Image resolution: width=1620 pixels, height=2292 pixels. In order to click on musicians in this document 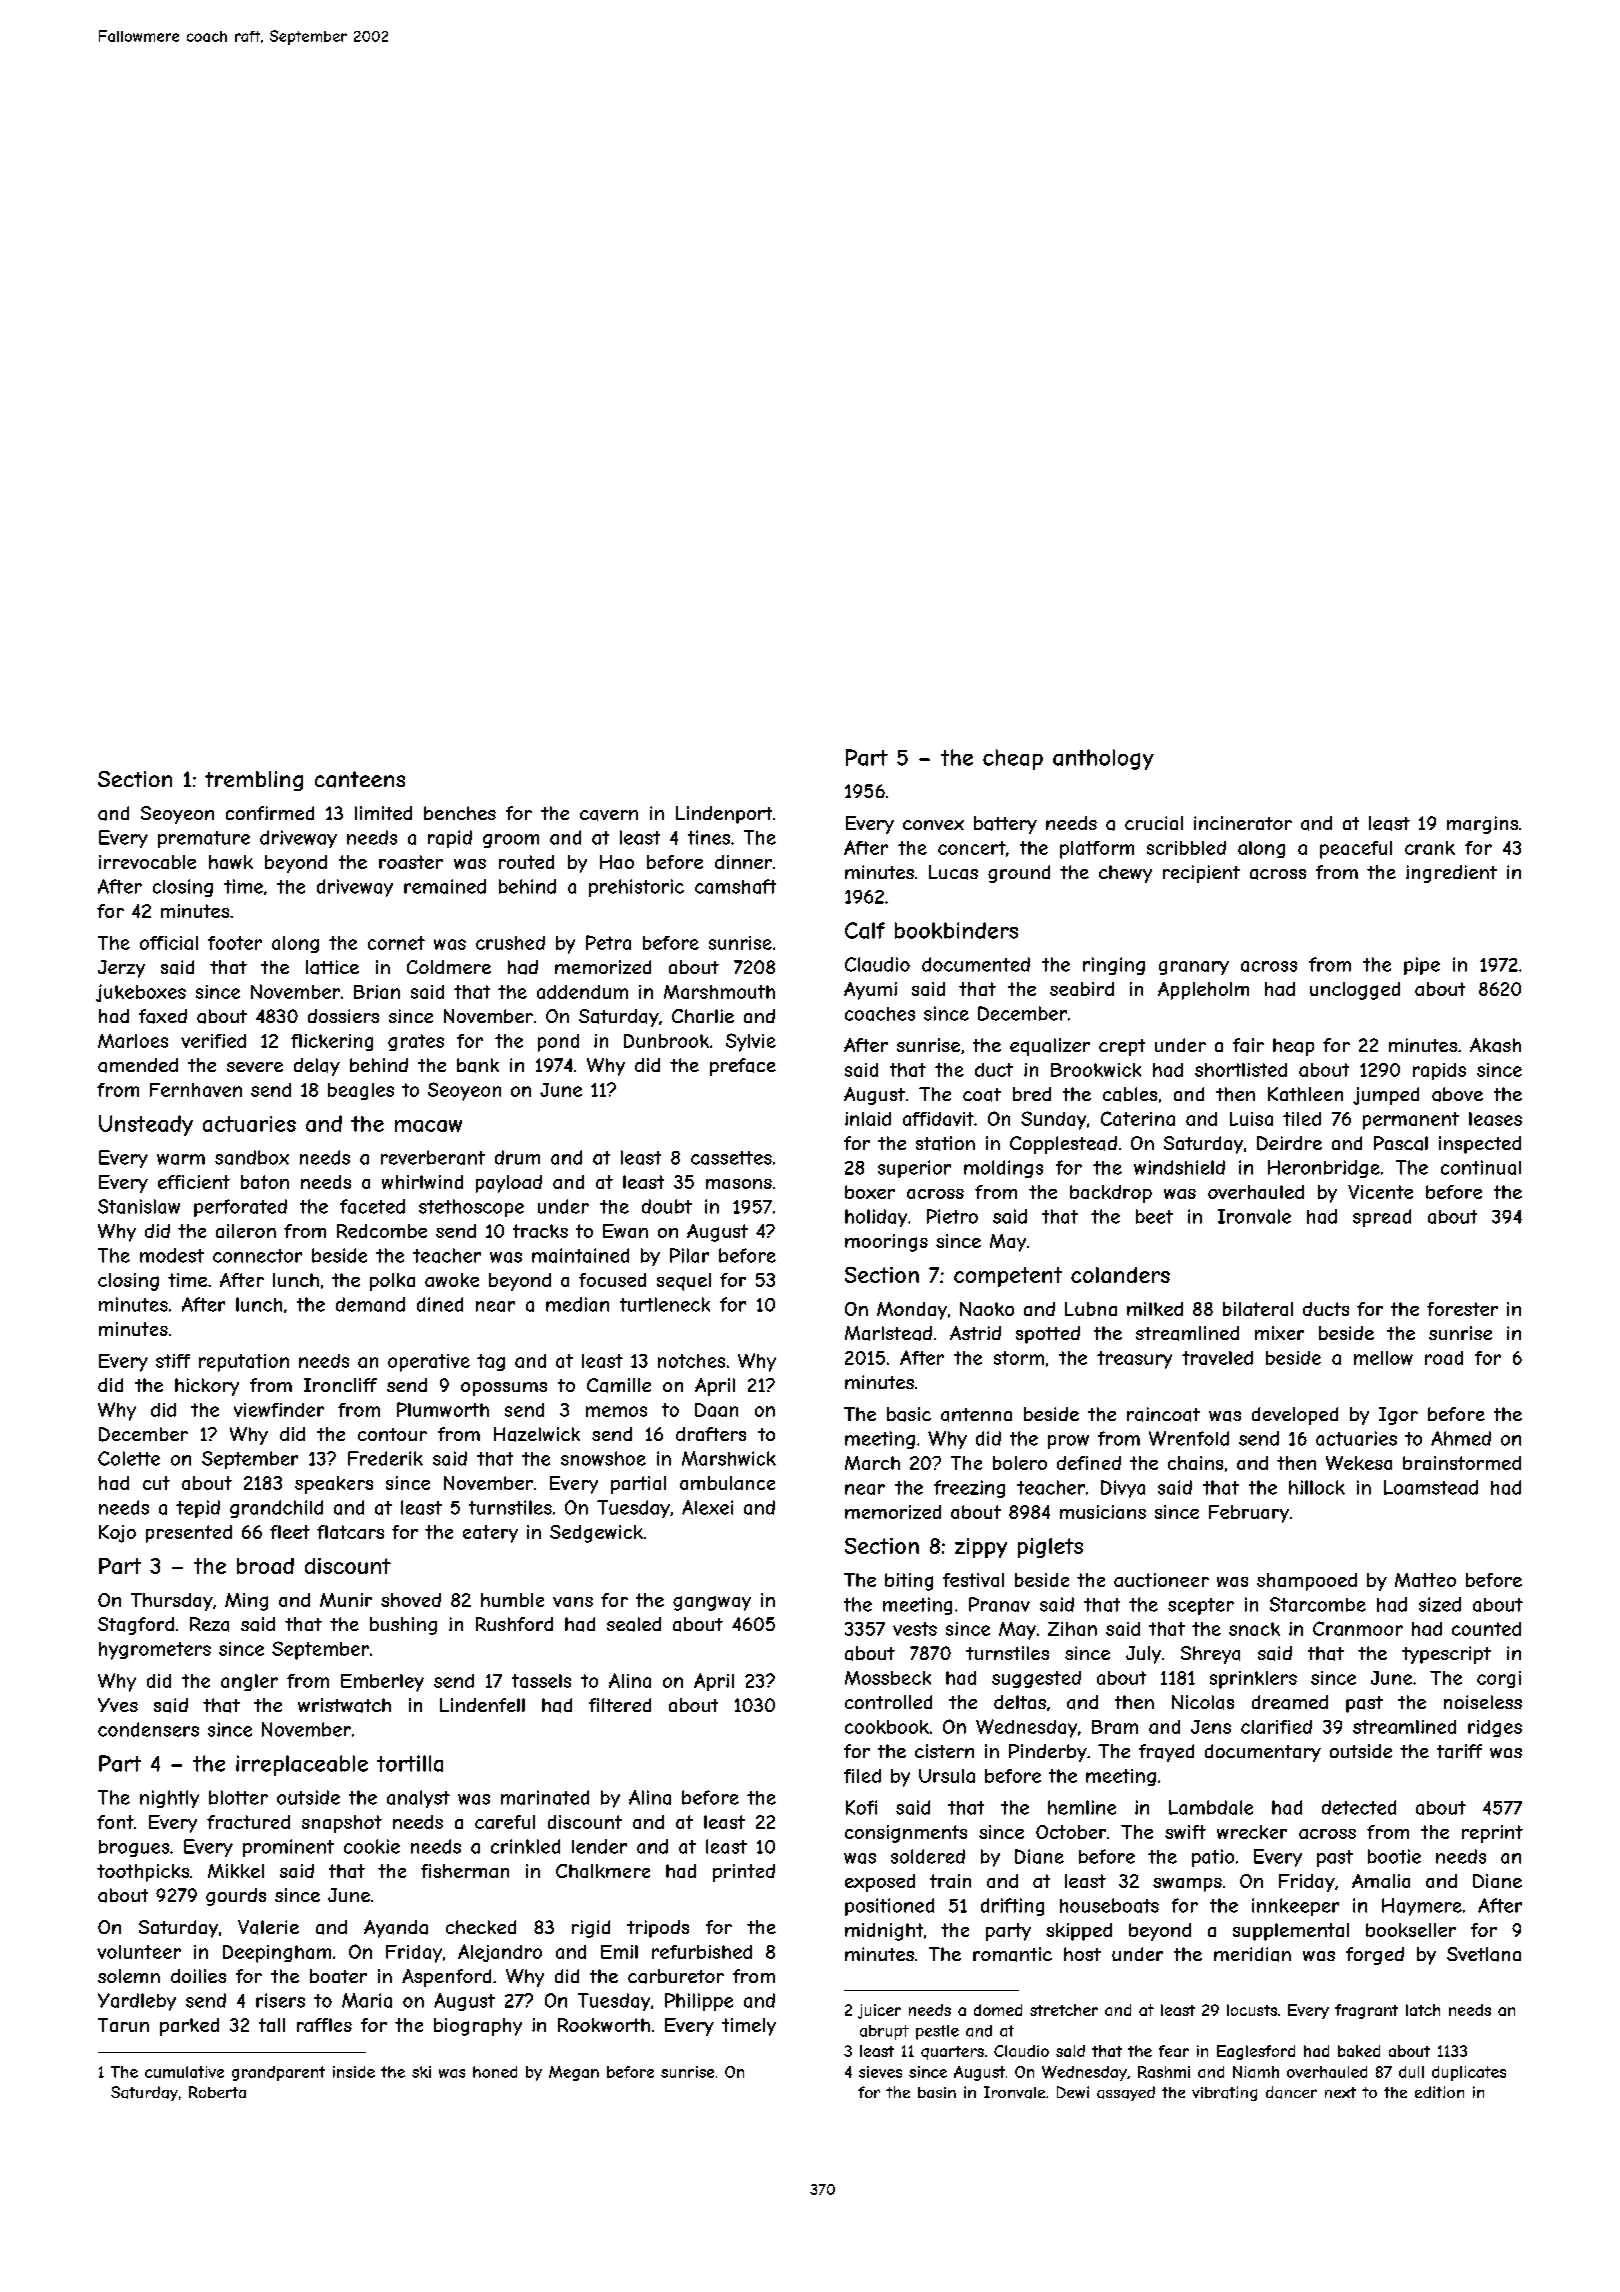, I will do `click(1103, 1512)`.
